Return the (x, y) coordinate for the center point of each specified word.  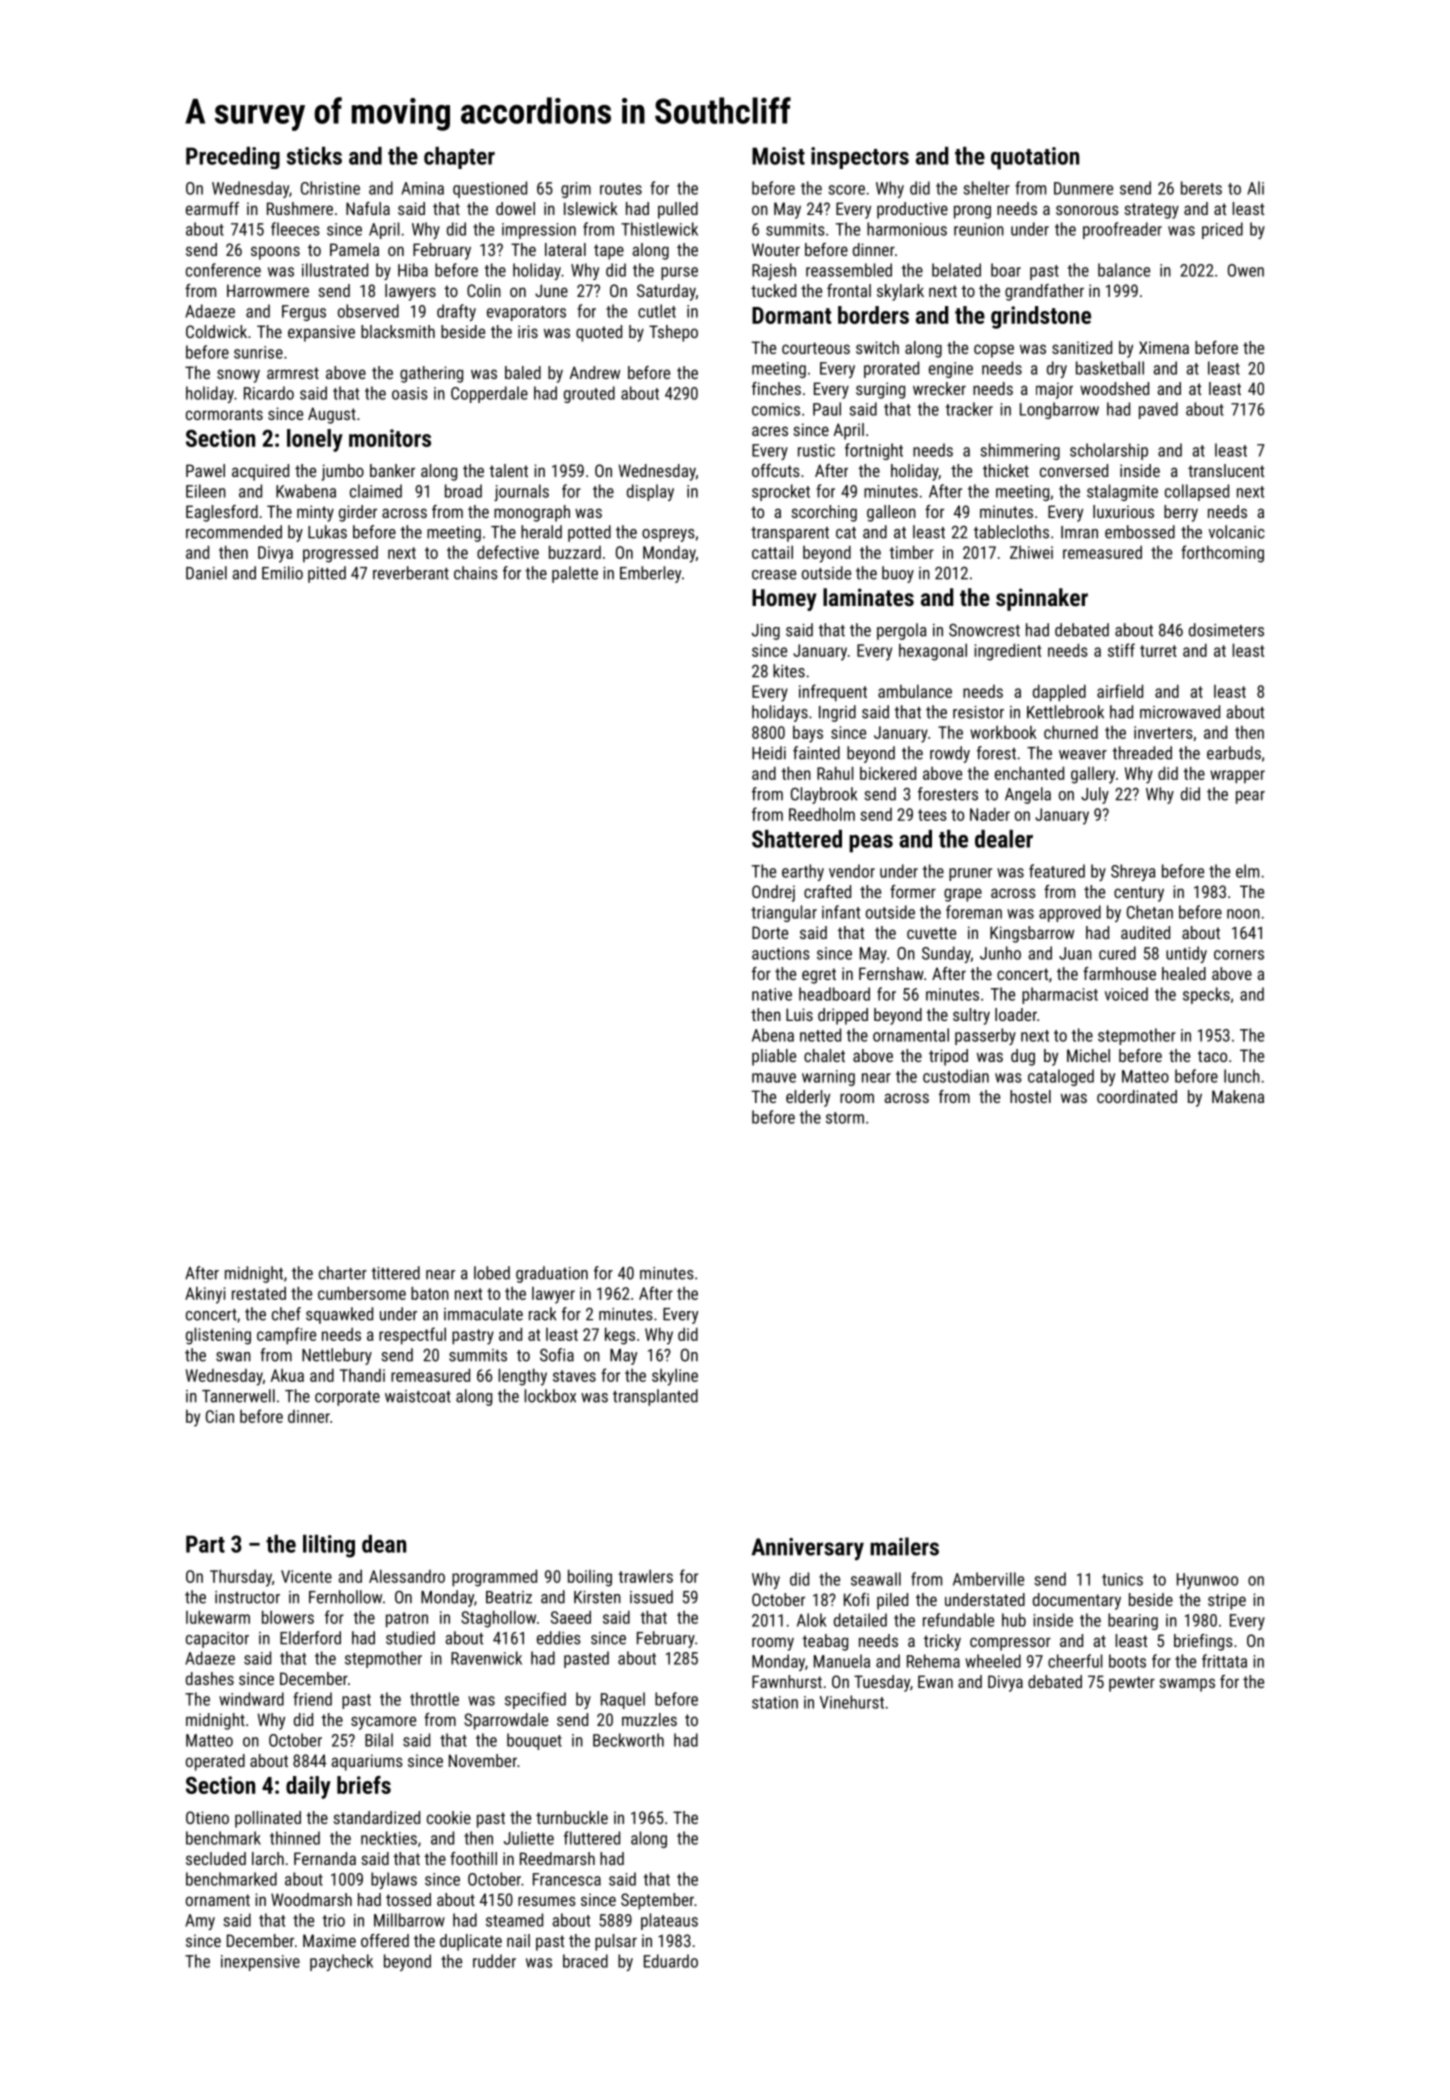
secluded (216, 1858)
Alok (812, 1620)
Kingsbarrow (1032, 934)
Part (205, 1544)
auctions (781, 953)
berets (1201, 188)
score (846, 190)
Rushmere (300, 208)
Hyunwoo (1207, 1581)
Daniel (206, 573)
